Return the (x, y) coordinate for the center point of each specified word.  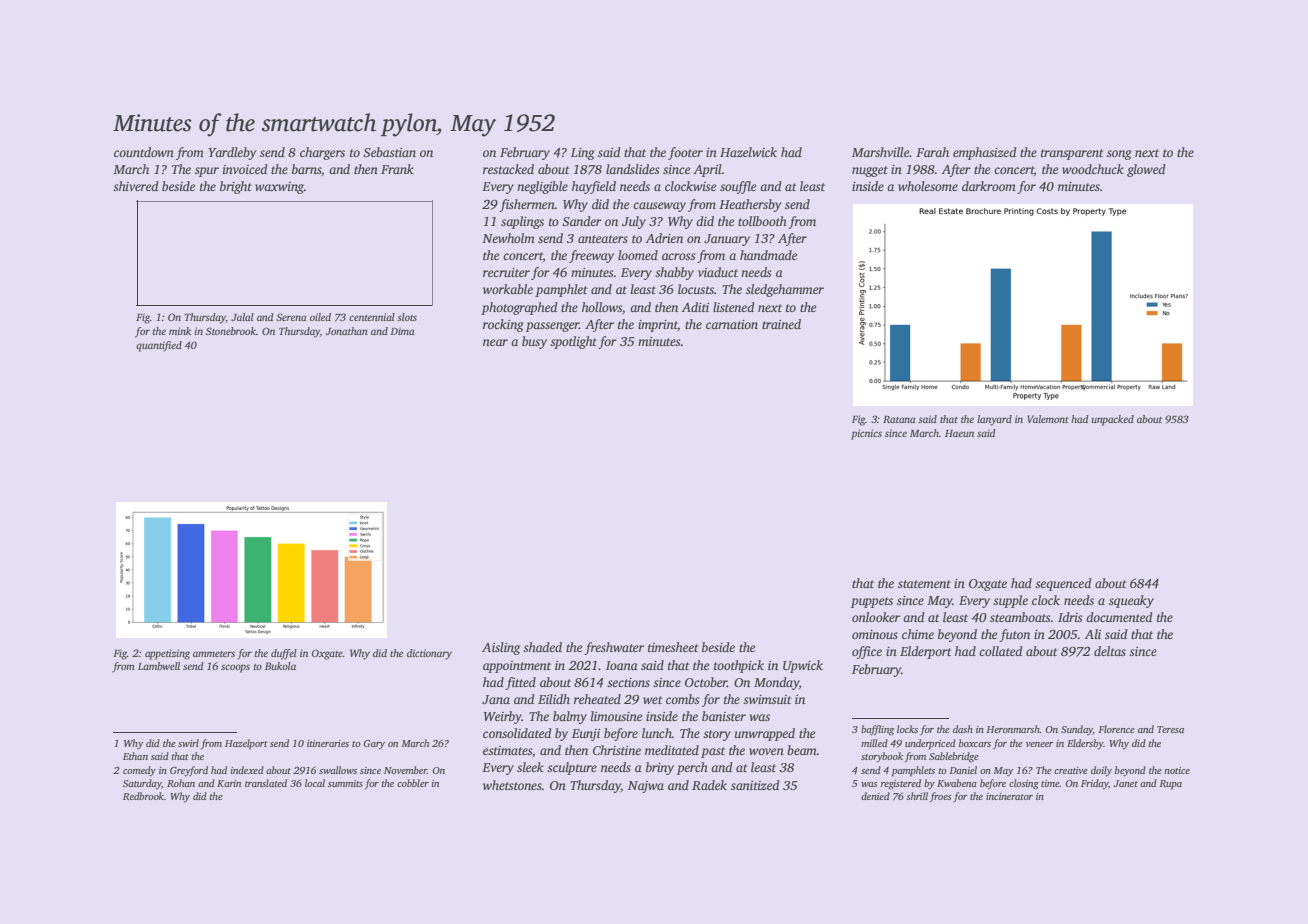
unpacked (1113, 420)
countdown (144, 152)
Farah (932, 152)
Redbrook (143, 796)
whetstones (512, 785)
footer (685, 153)
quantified (159, 346)
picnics (866, 434)
